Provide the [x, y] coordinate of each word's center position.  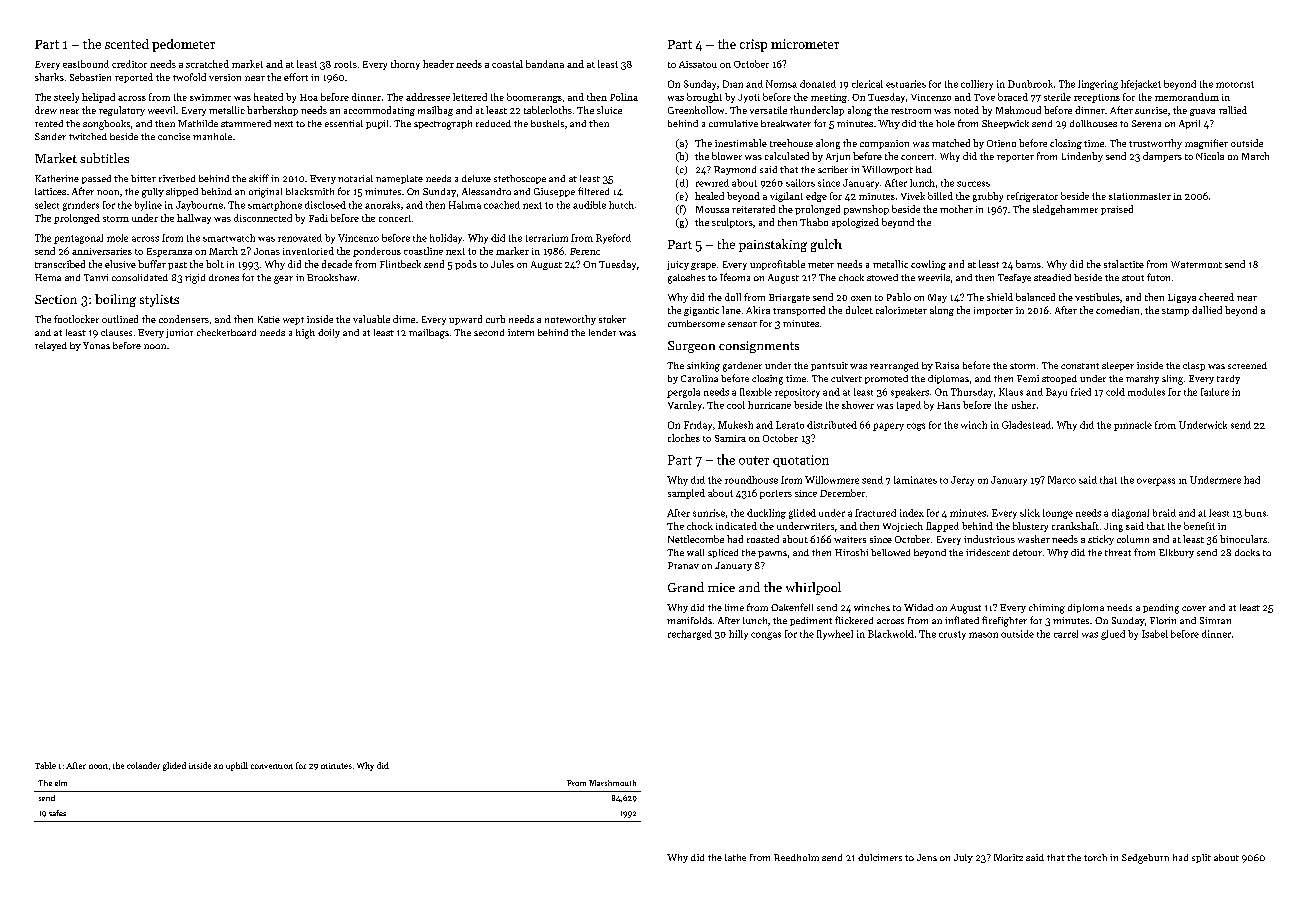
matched [951, 143]
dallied [1207, 310]
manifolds [689, 620]
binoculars [1243, 539]
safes [57, 813]
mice [721, 587]
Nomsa [781, 84]
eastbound [86, 64]
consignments [759, 347]
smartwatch [229, 238]
